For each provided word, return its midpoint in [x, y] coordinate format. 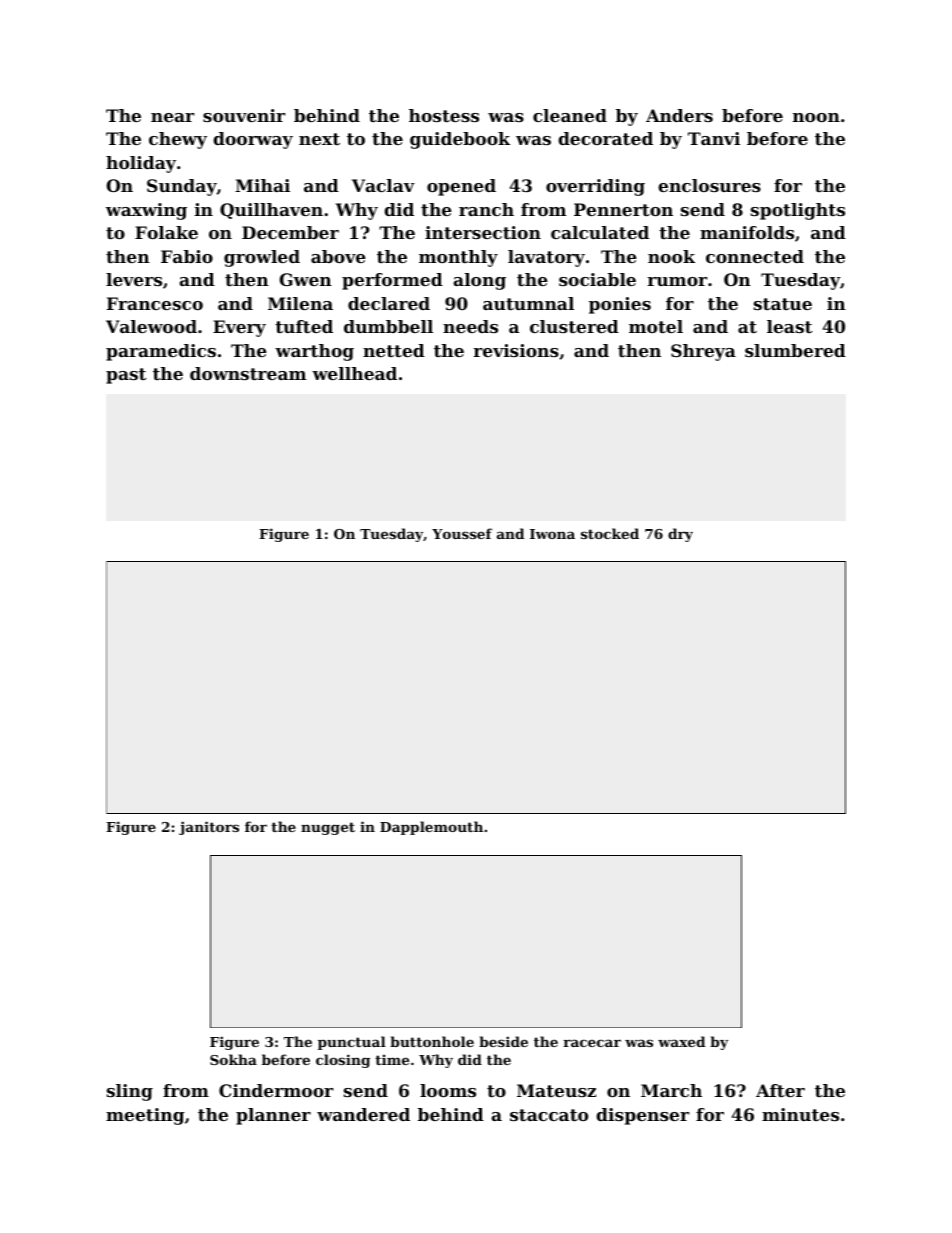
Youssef [462, 533]
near [172, 117]
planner [273, 1116]
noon [816, 117]
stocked [610, 533]
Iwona [552, 534]
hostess [444, 115]
